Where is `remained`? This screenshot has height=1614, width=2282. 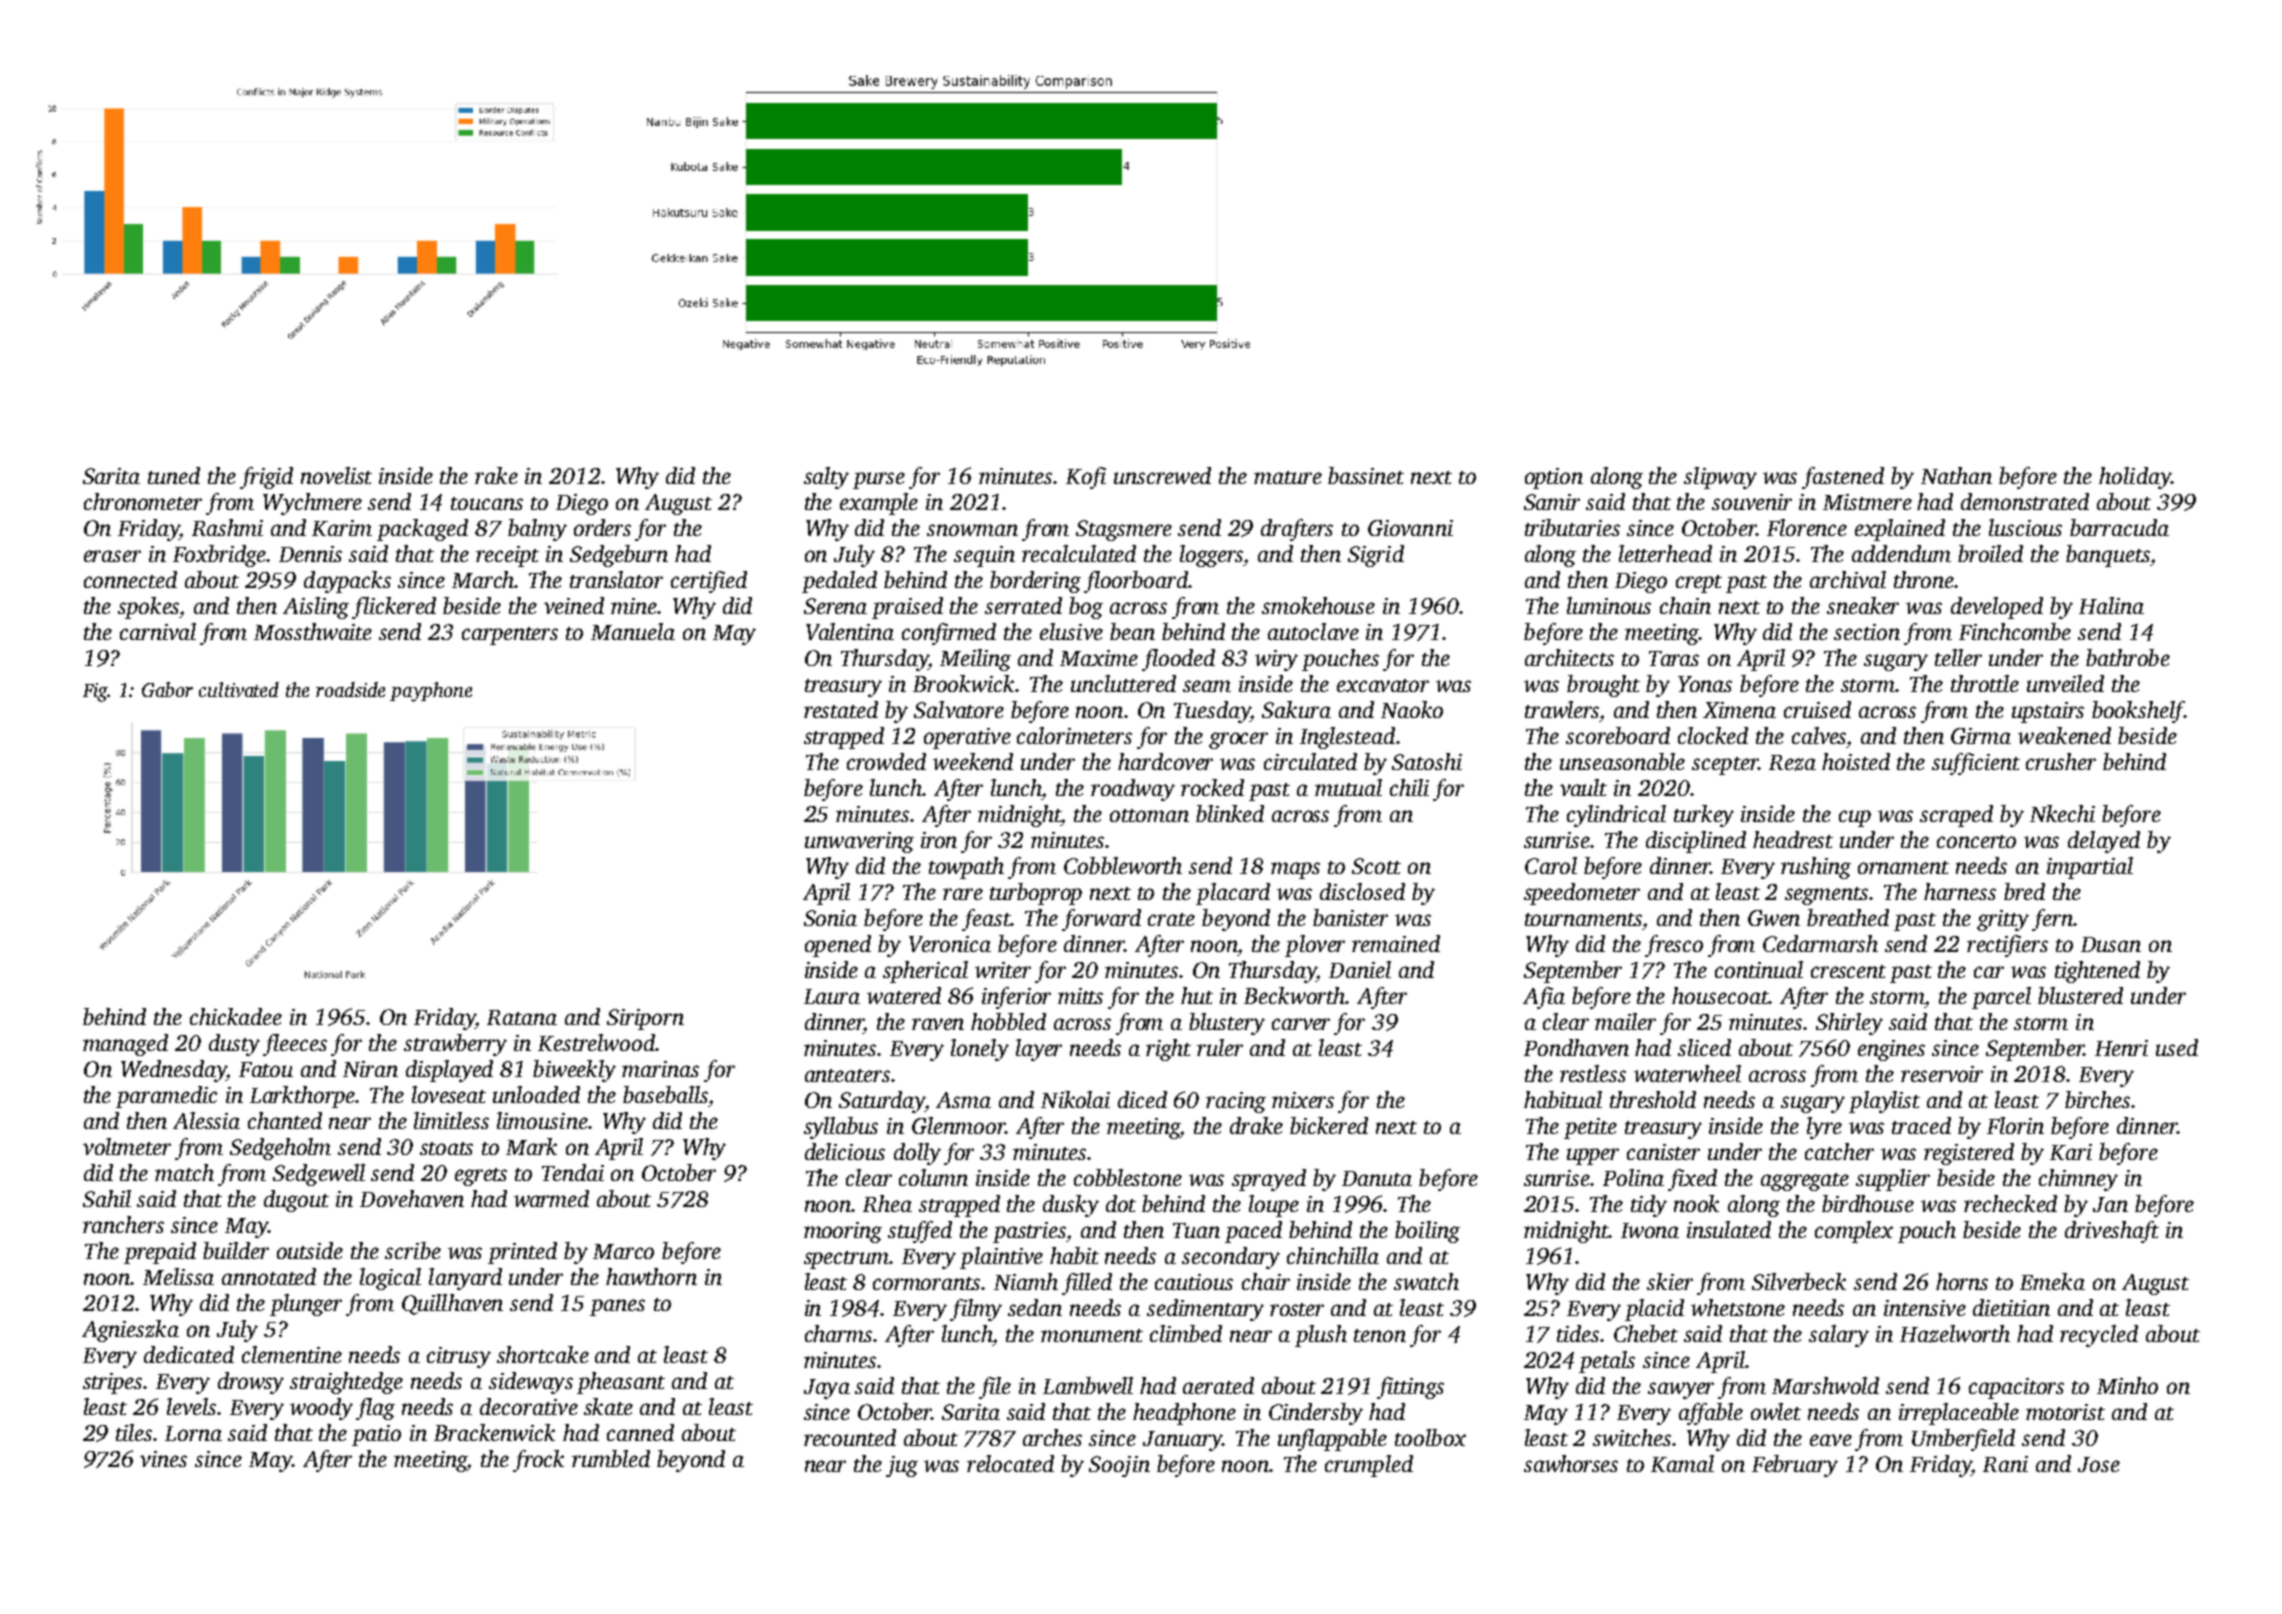 remained is located at coordinates (1396, 943).
